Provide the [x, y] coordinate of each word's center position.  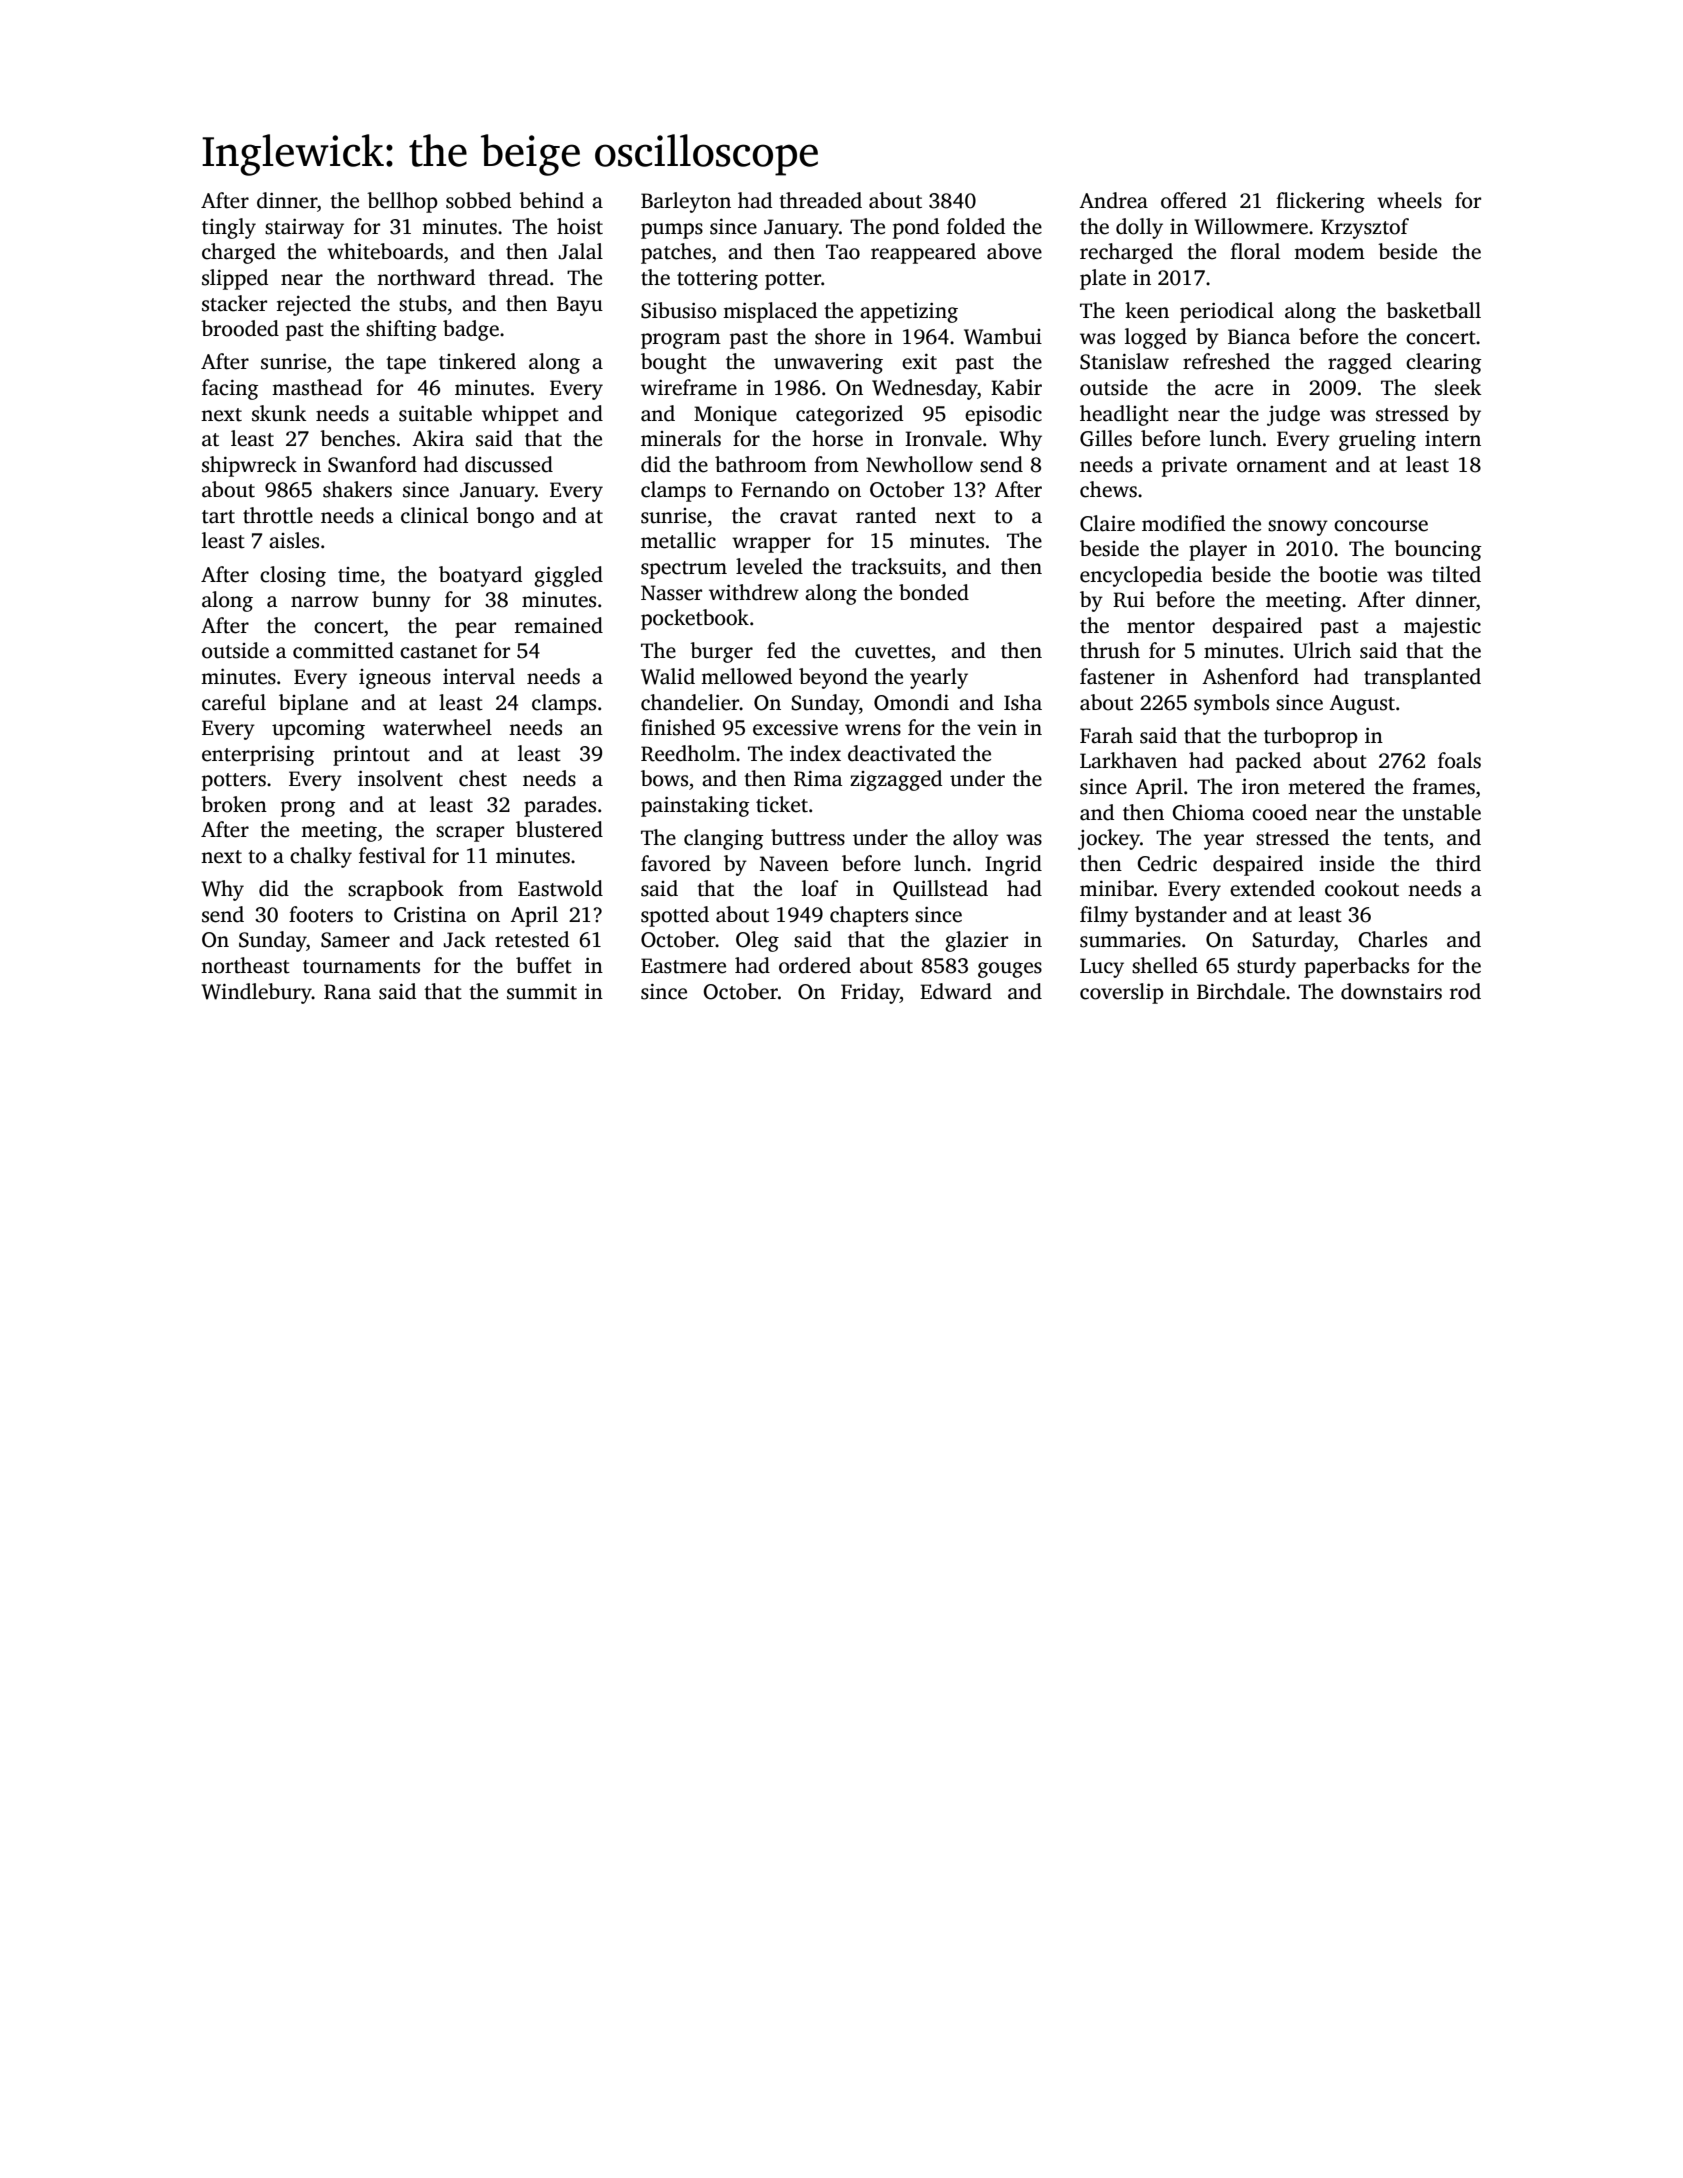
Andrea [1113, 200]
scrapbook [396, 890]
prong [308, 809]
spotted [675, 916]
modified [1183, 523]
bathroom [761, 464]
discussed [509, 464]
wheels [1409, 200]
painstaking [695, 806]
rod [1465, 991]
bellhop [402, 202]
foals [1459, 760]
